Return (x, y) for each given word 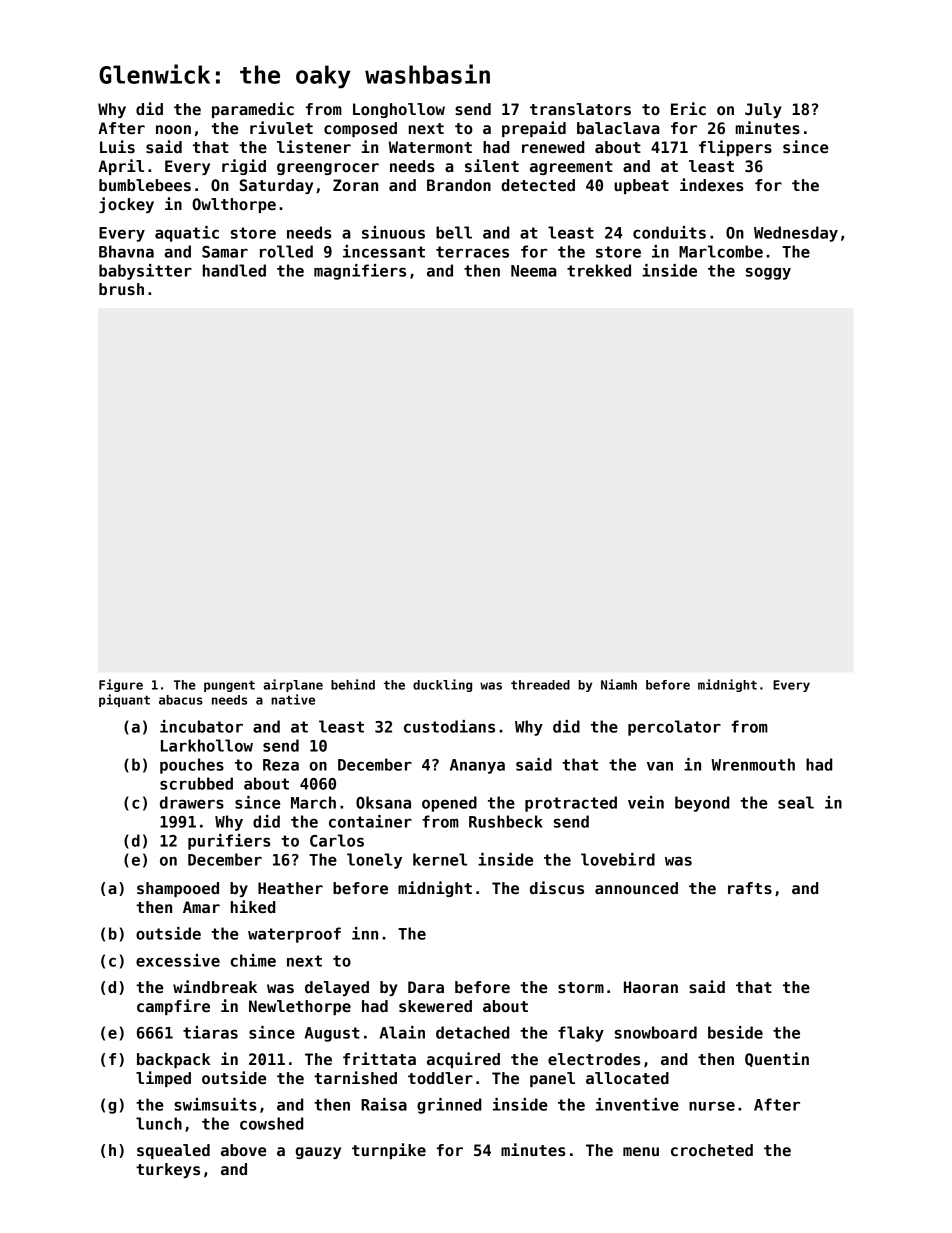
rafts (750, 888)
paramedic (253, 110)
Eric (688, 108)
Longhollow (399, 110)
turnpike (389, 1151)
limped (163, 1079)
